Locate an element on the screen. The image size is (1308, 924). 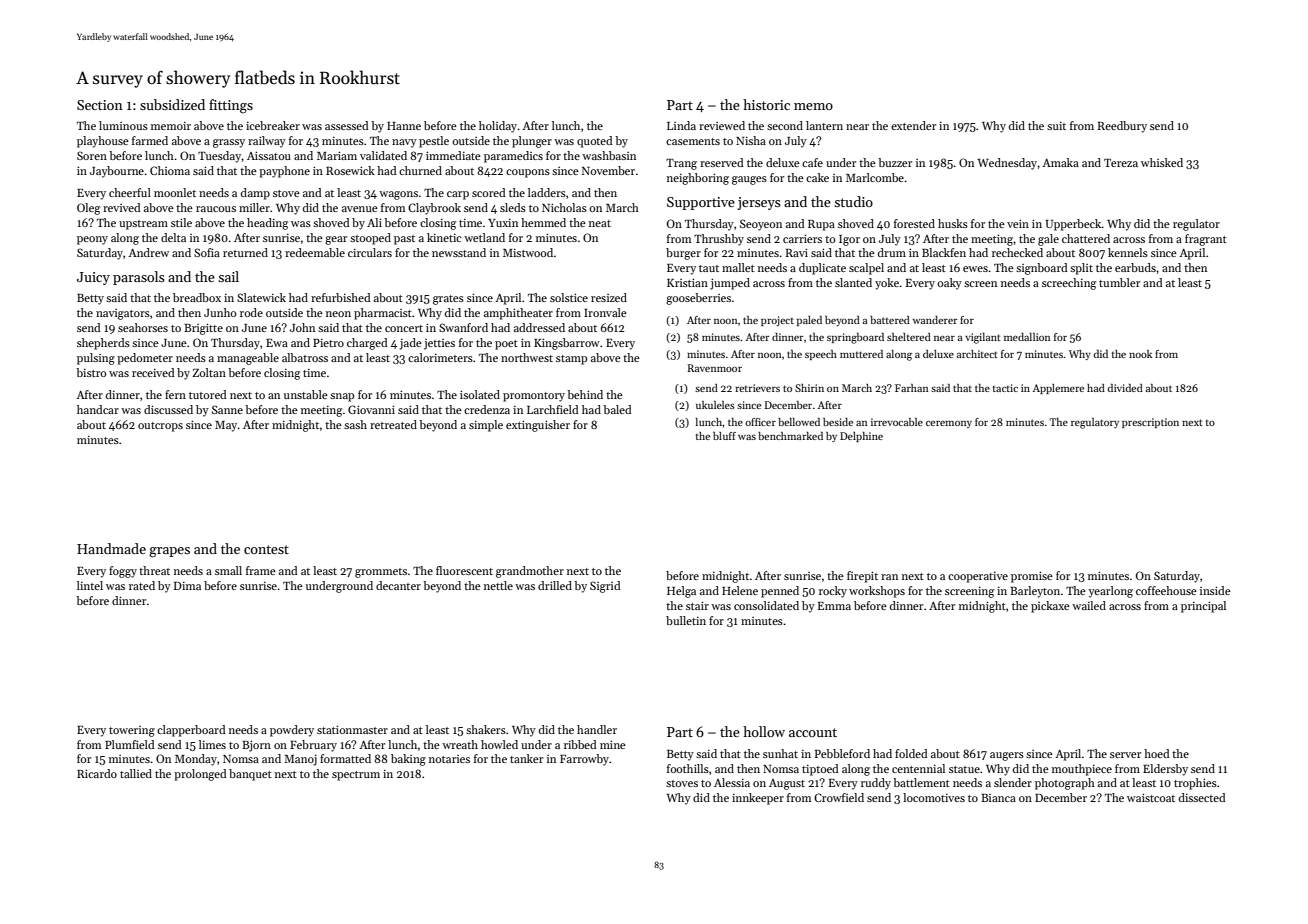
Delphine is located at coordinates (861, 437).
